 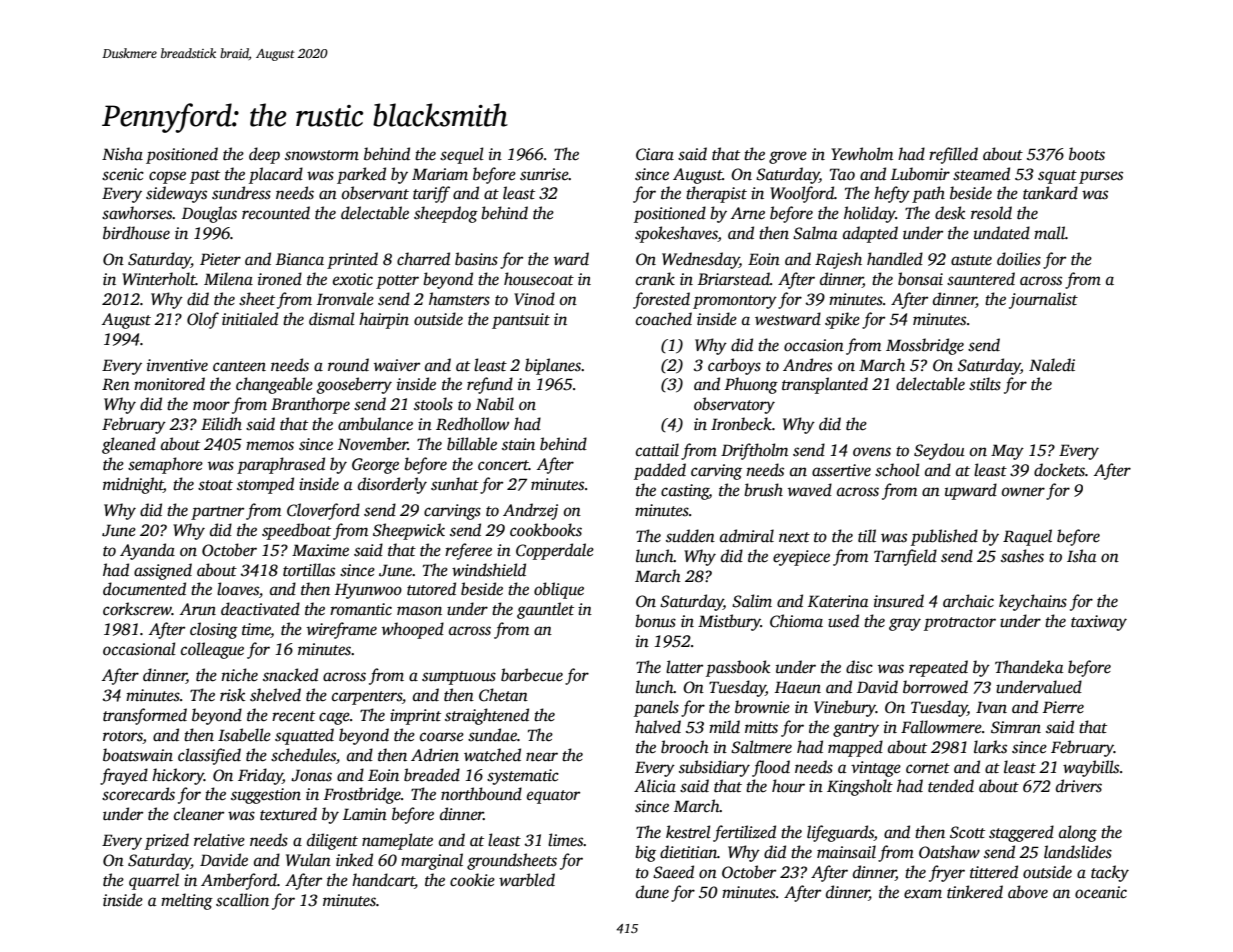 What do you see at coordinates (167, 841) in the screenshot?
I see `prized` at bounding box center [167, 841].
